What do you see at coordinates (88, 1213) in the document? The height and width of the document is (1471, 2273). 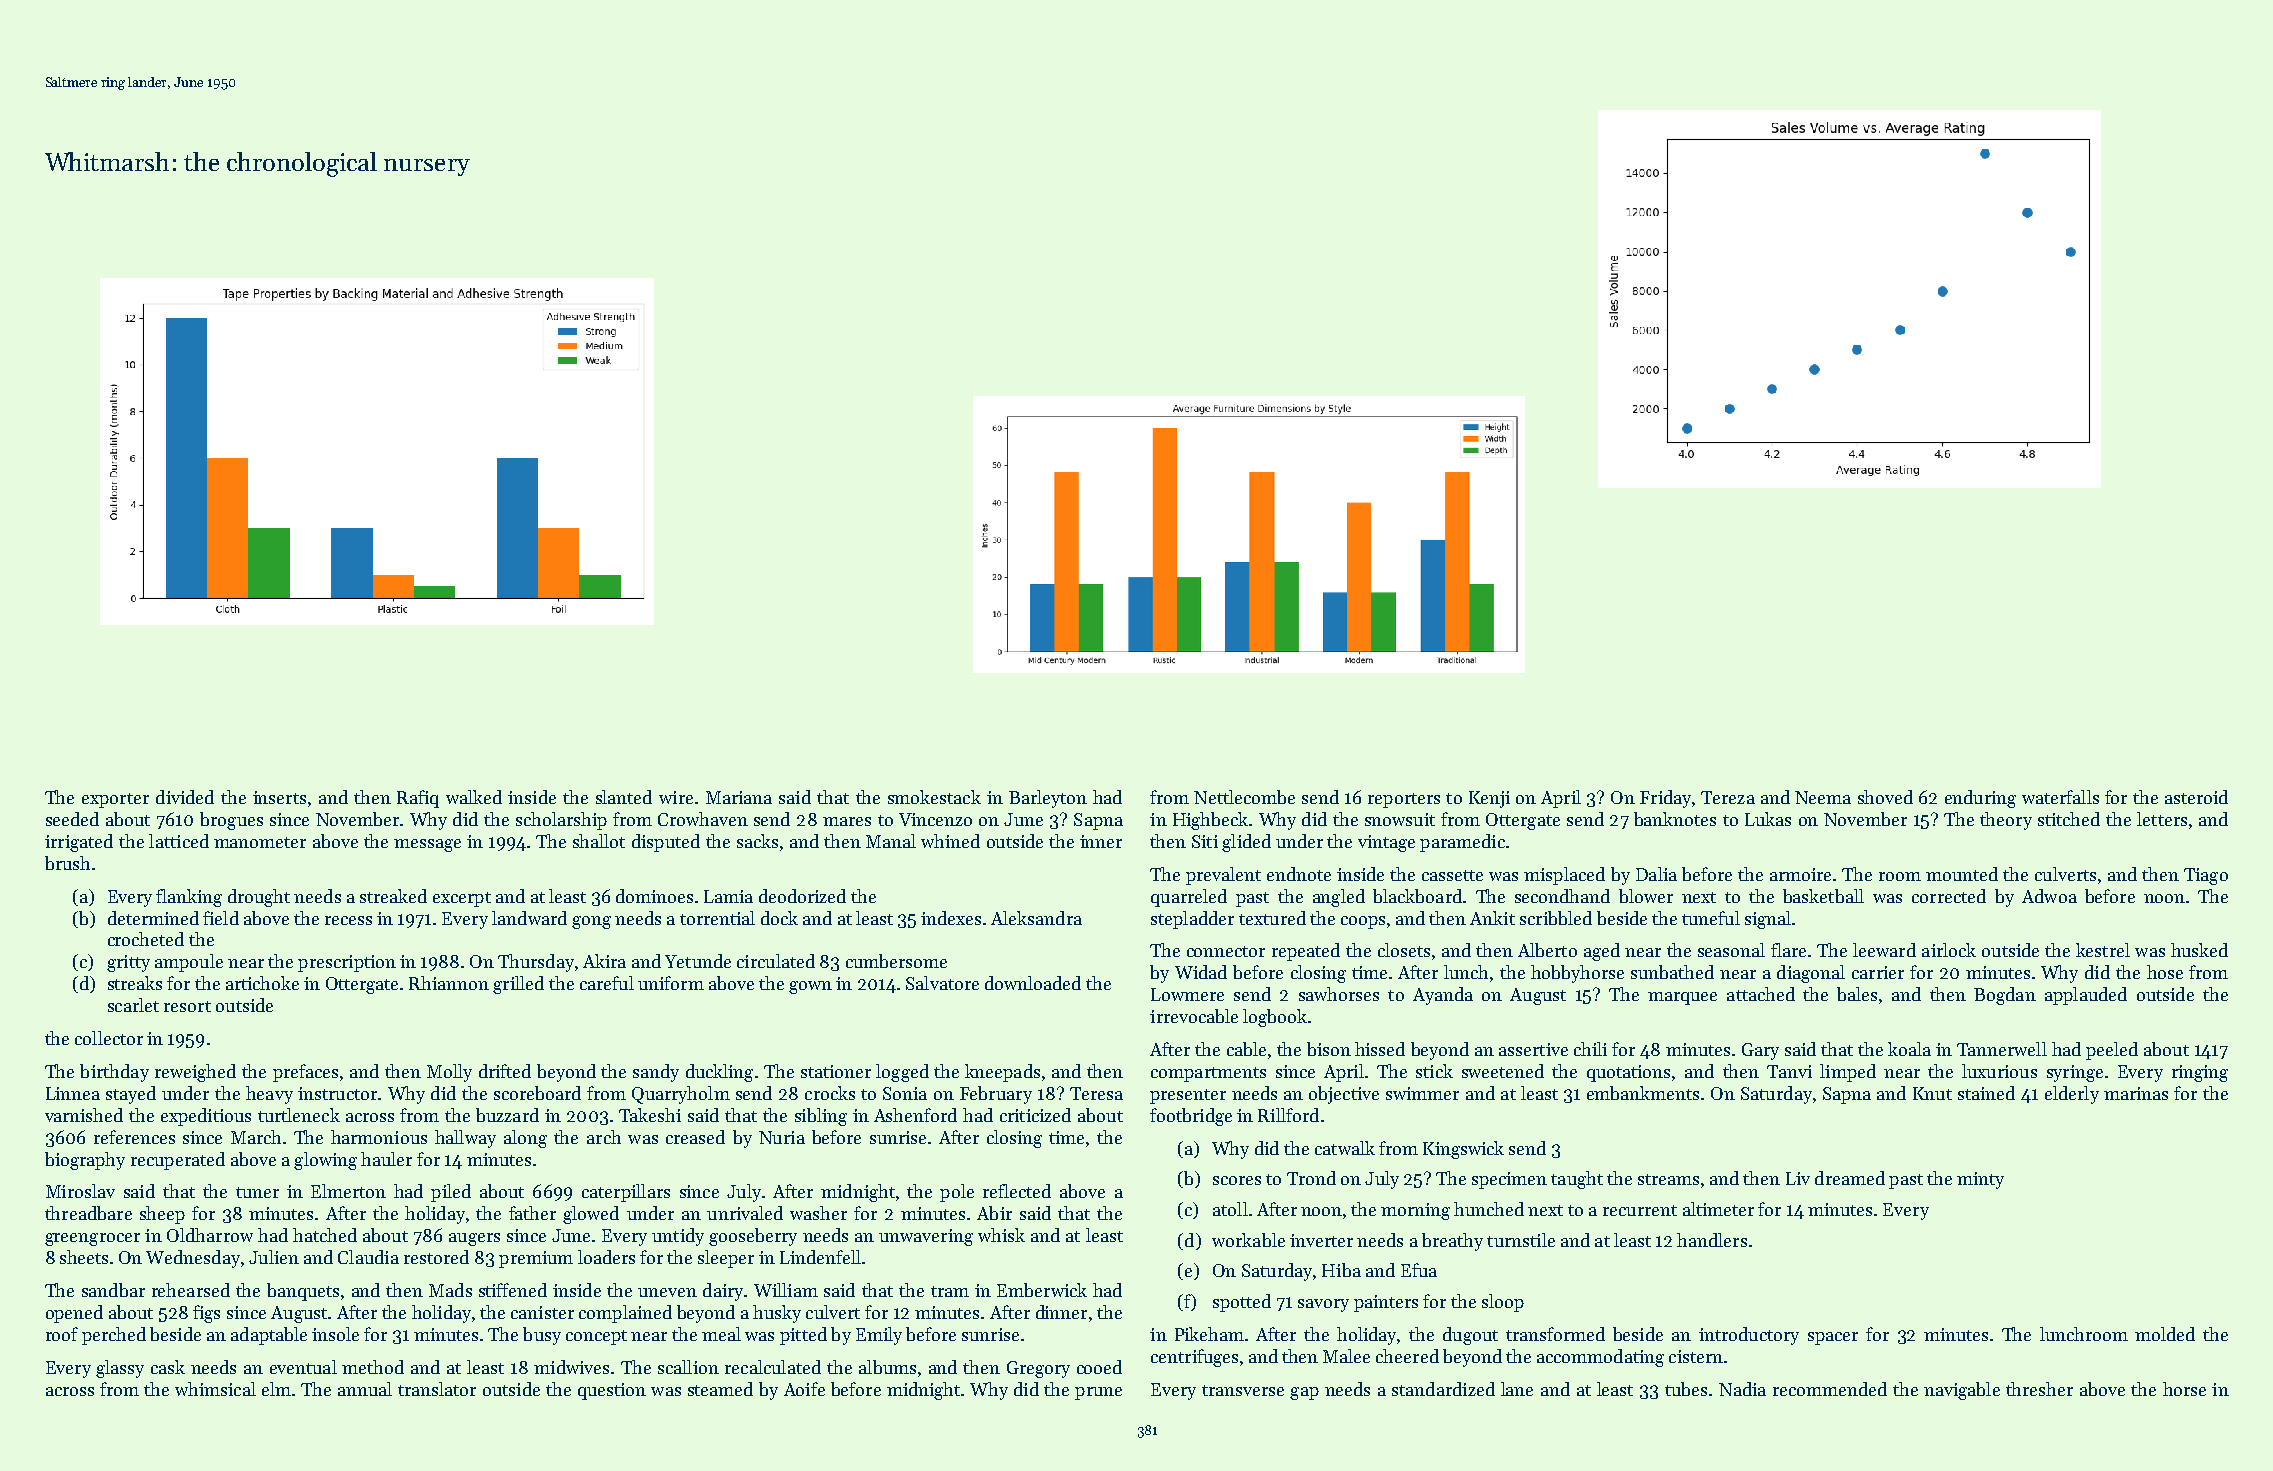 I see `threadbare` at bounding box center [88, 1213].
